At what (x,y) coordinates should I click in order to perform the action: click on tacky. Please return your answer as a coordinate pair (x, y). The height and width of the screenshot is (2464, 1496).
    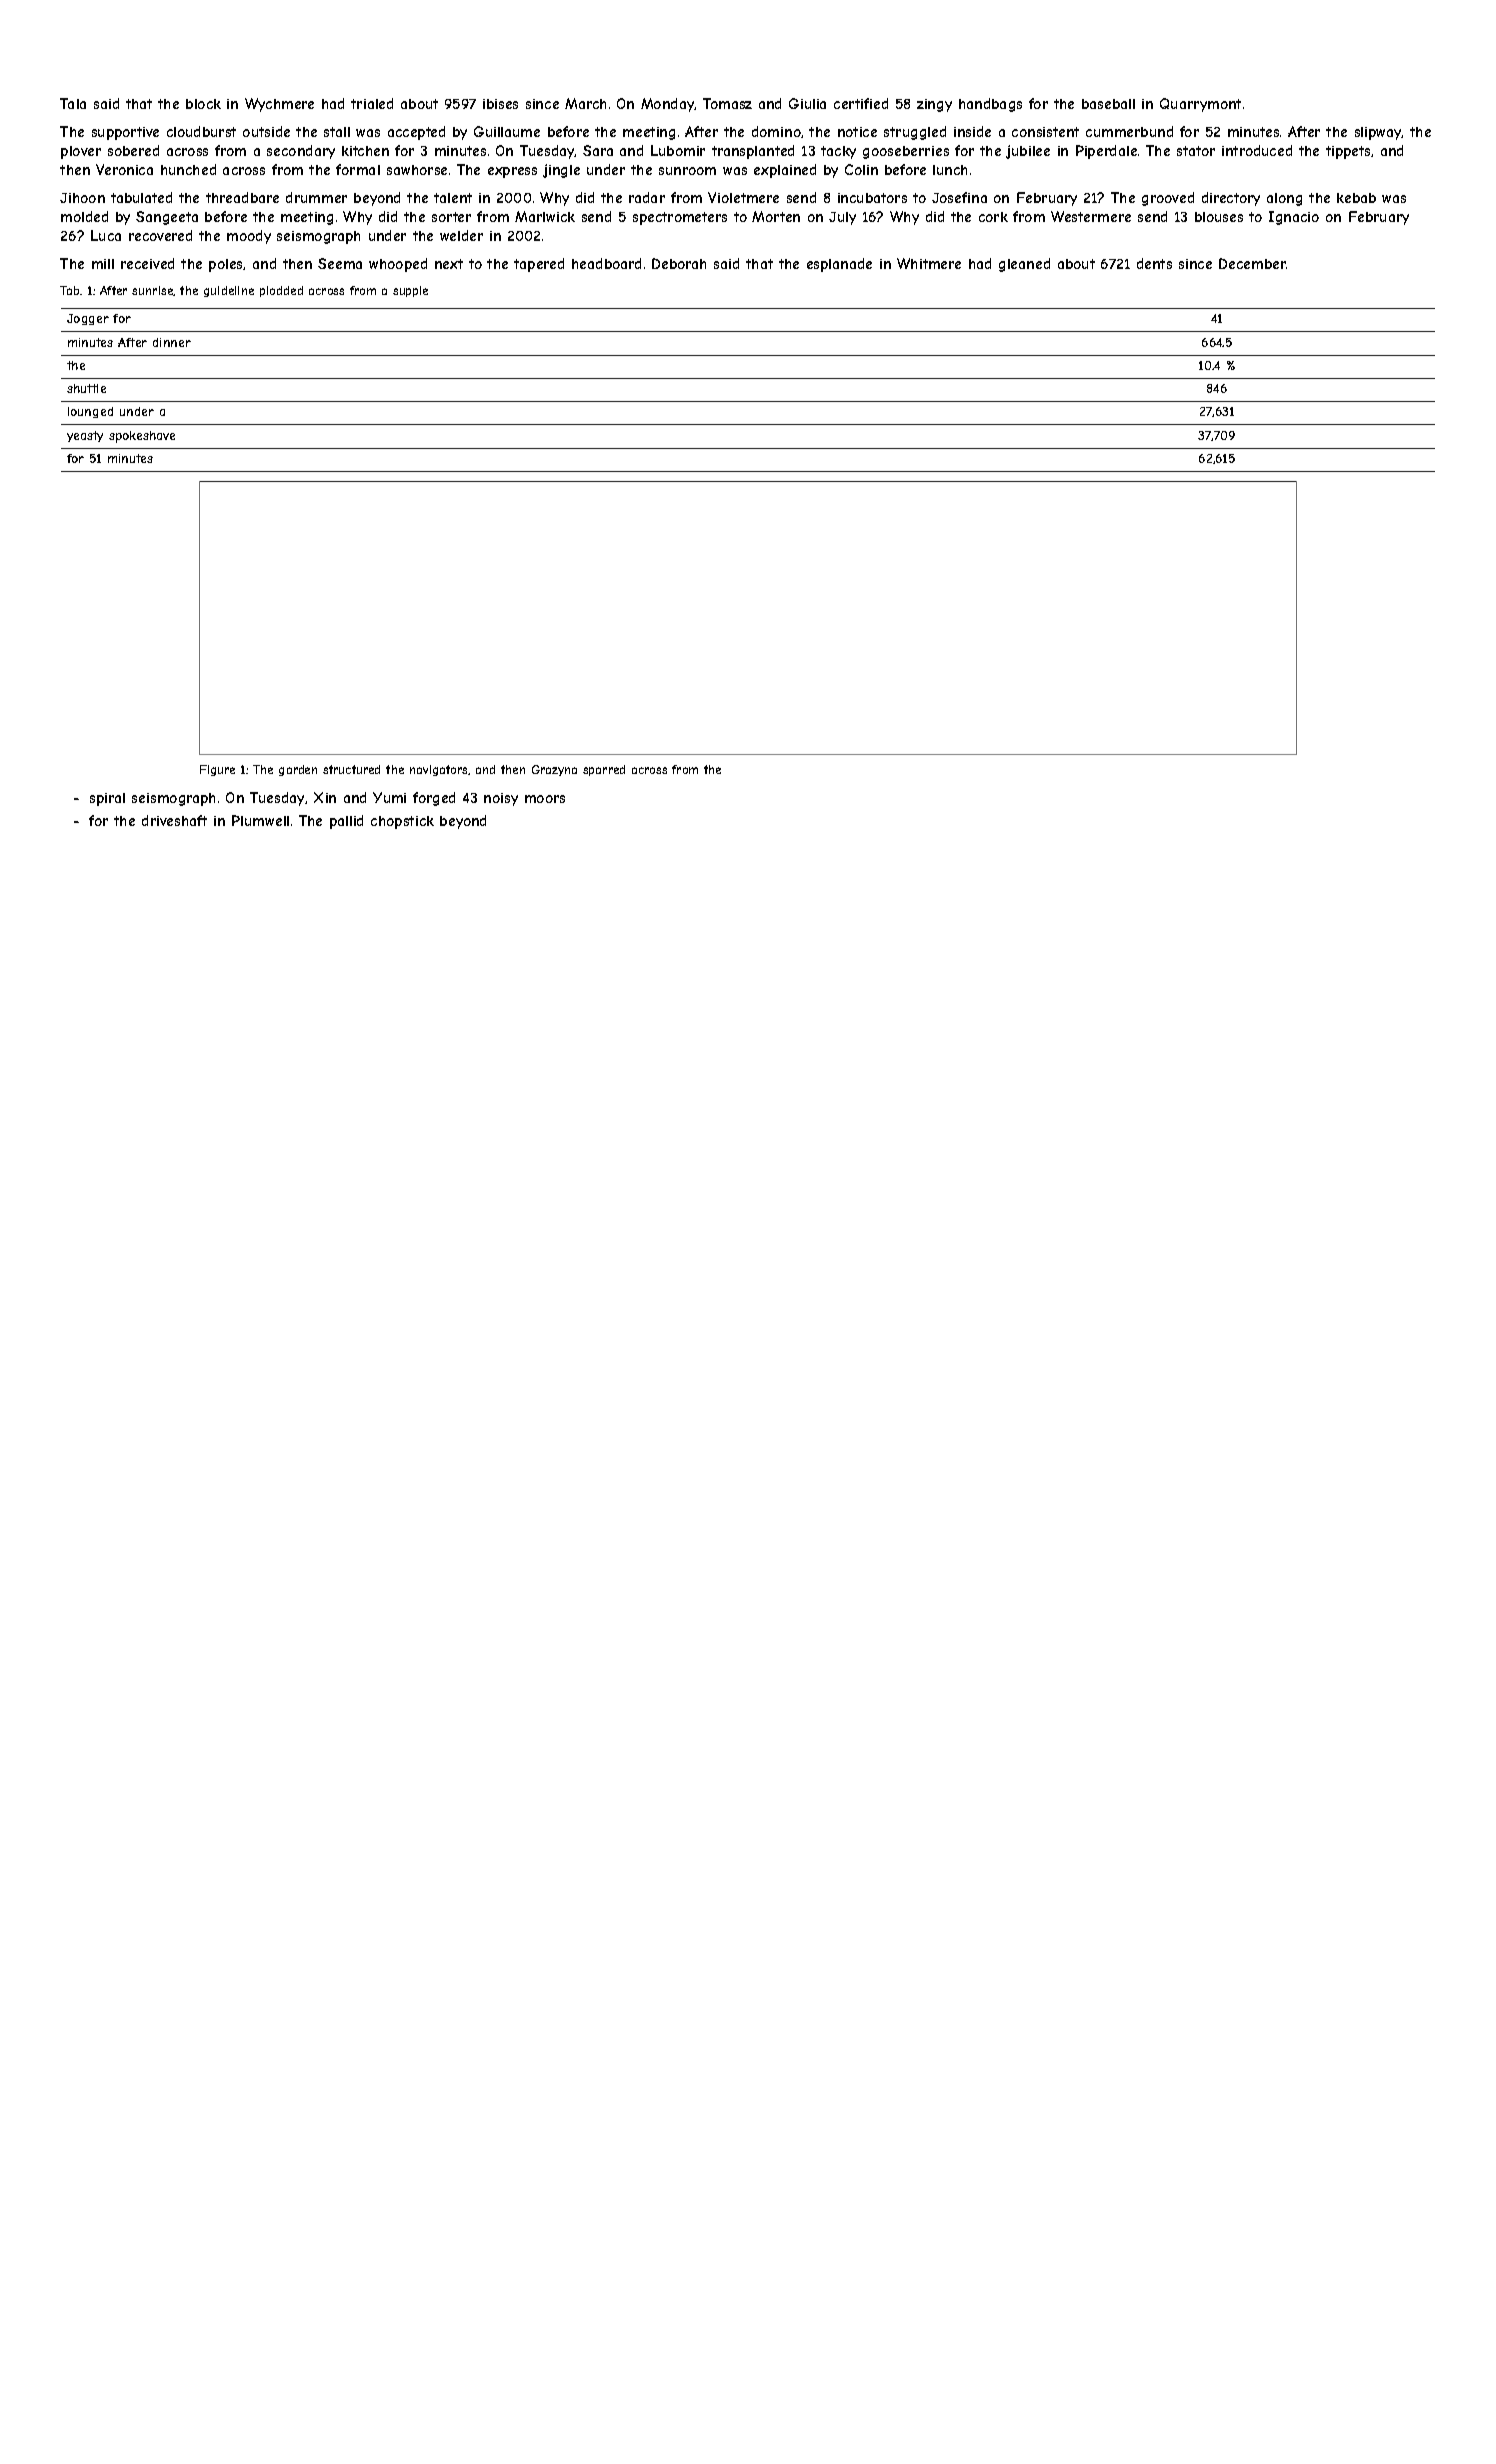
    Looking at the image, I should click on (838, 152).
